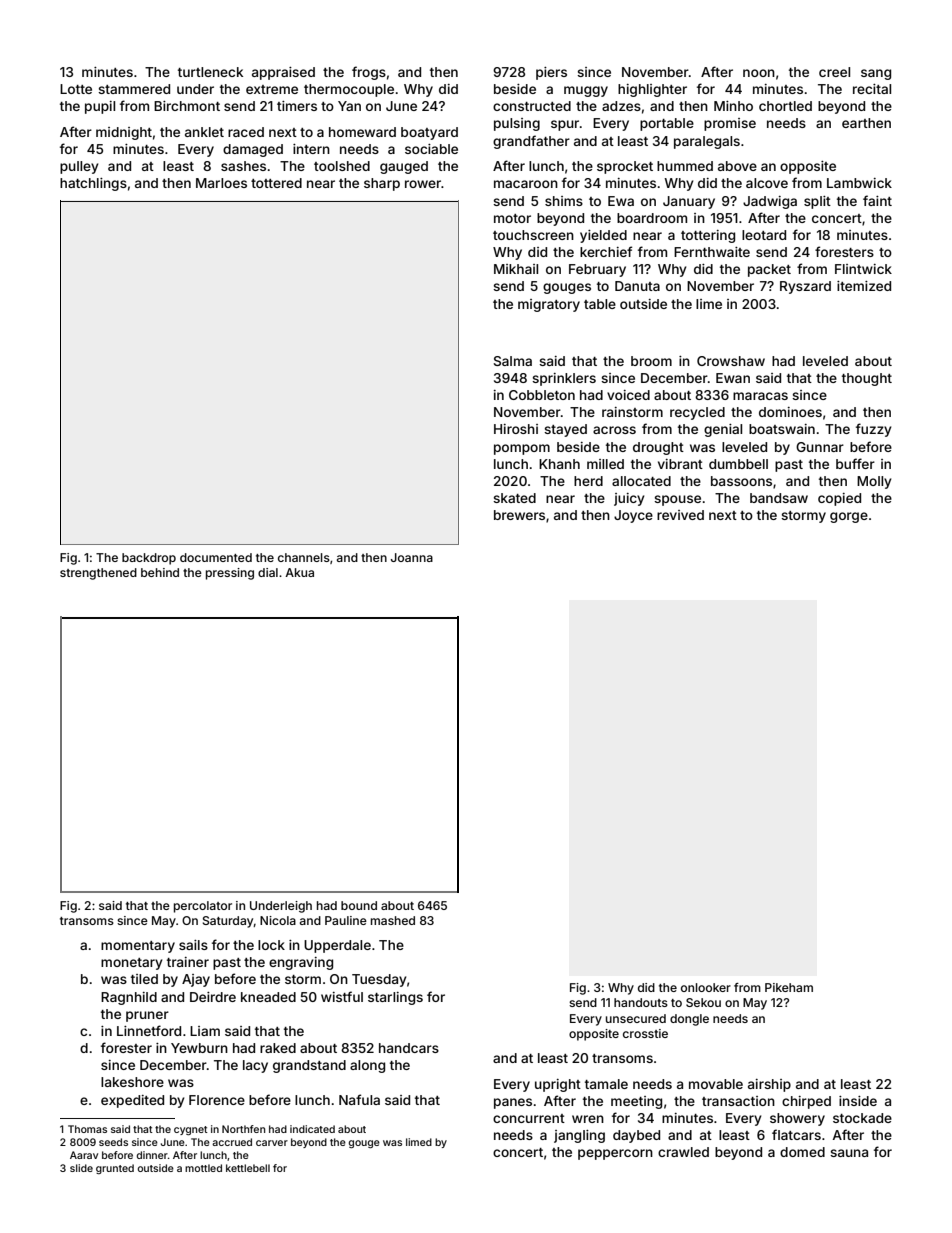  What do you see at coordinates (867, 379) in the page?
I see `thought` at bounding box center [867, 379].
